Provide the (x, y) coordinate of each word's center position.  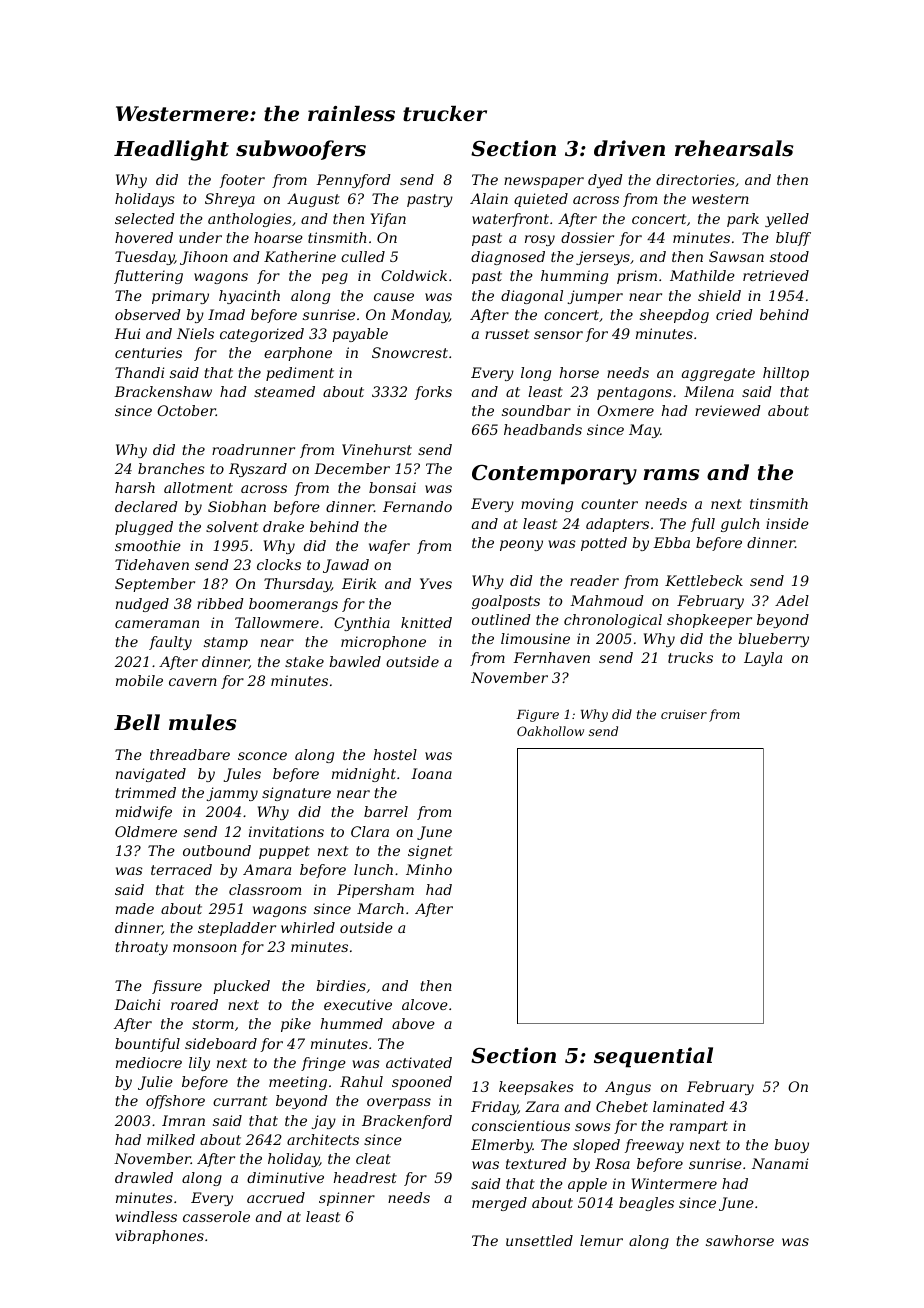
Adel (792, 600)
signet (430, 852)
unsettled (539, 1240)
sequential (653, 1057)
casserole (216, 1216)
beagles (646, 1204)
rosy (540, 240)
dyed (605, 181)
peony (521, 545)
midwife (144, 813)
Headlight (171, 150)
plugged (144, 528)
